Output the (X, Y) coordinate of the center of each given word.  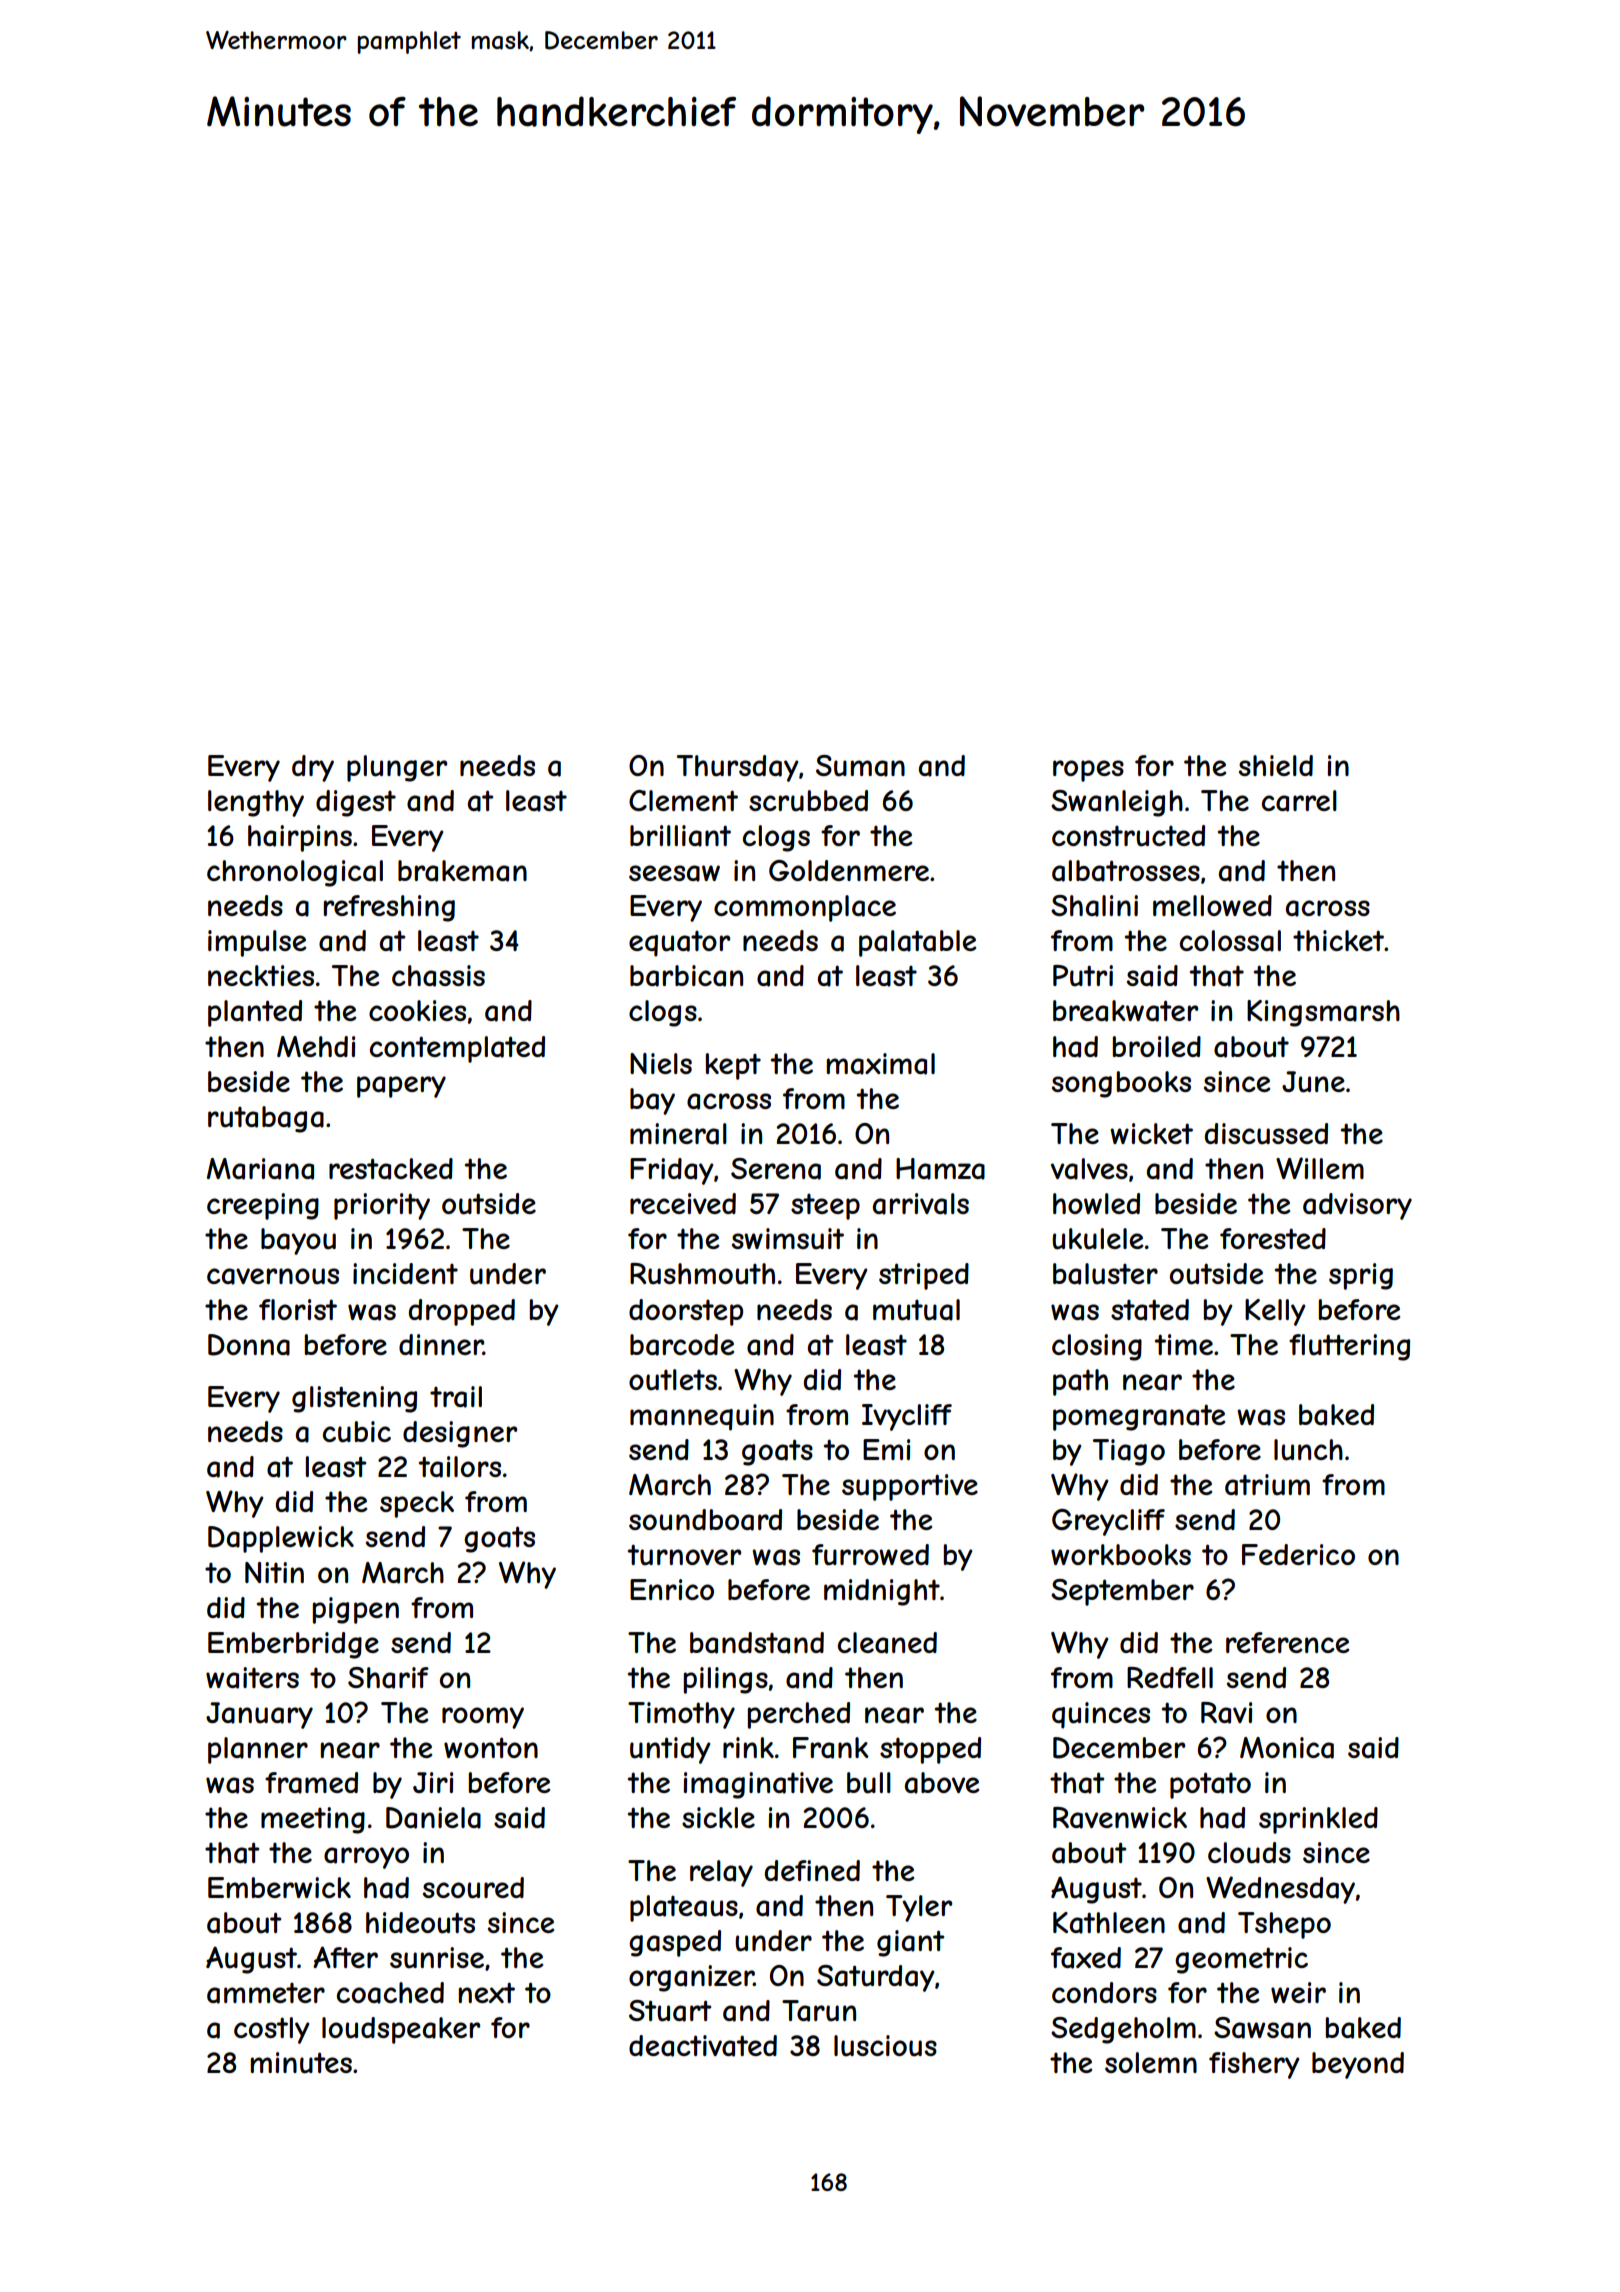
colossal (1230, 941)
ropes (1088, 771)
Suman (860, 766)
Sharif (388, 1678)
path (1080, 1382)
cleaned (887, 1643)
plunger (397, 768)
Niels (661, 1063)
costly (271, 2030)
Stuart (670, 2011)
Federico (1298, 1554)
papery (401, 1087)
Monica (1287, 1748)
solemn (1151, 2062)
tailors (460, 1467)
